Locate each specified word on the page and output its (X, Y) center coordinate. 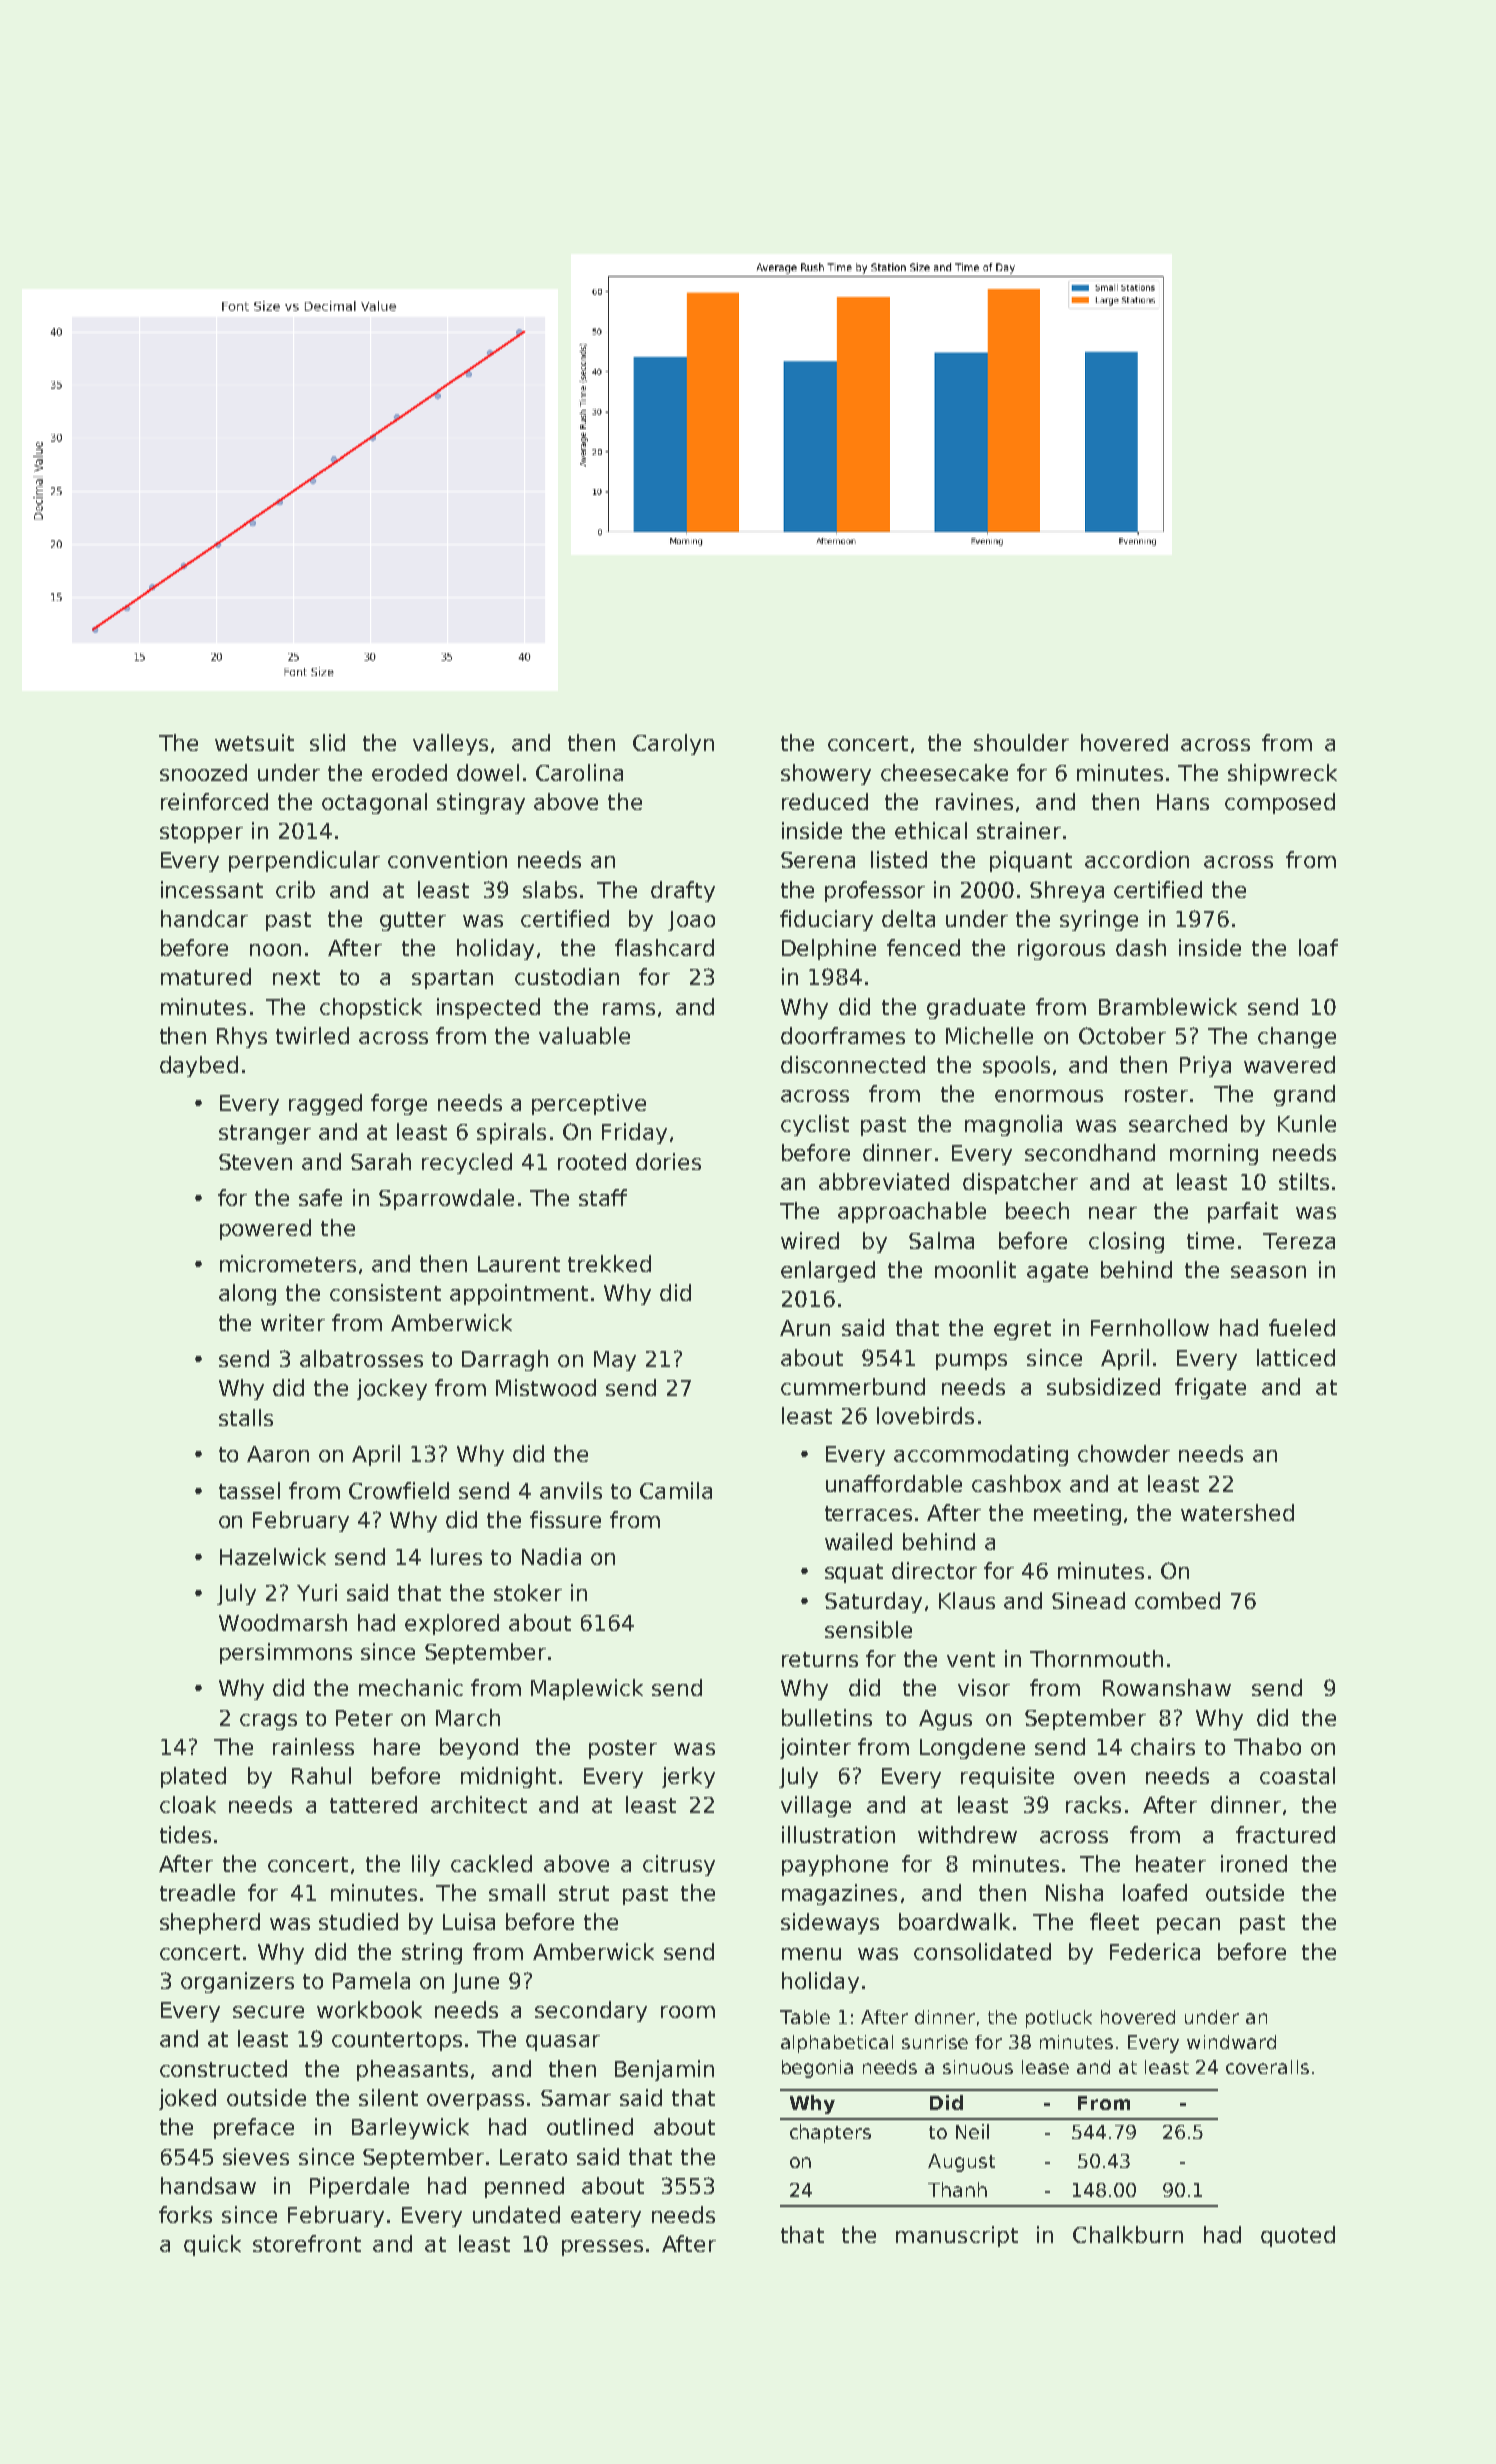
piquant (1031, 861)
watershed (1237, 1512)
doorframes (843, 1035)
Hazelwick (273, 1556)
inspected (488, 1008)
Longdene (972, 1748)
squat (854, 1573)
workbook (369, 2009)
